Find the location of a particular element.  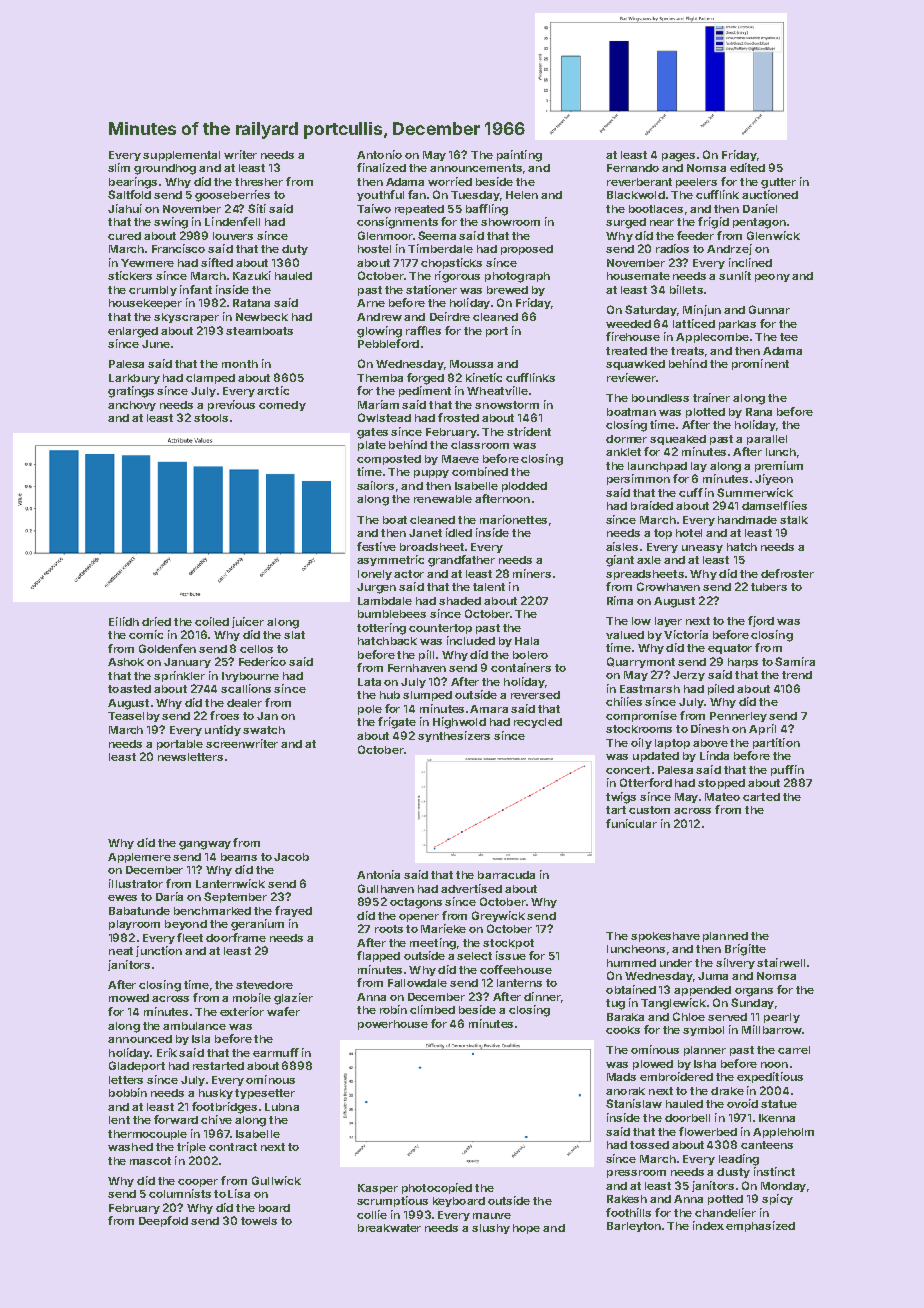

funicular is located at coordinates (631, 823).
